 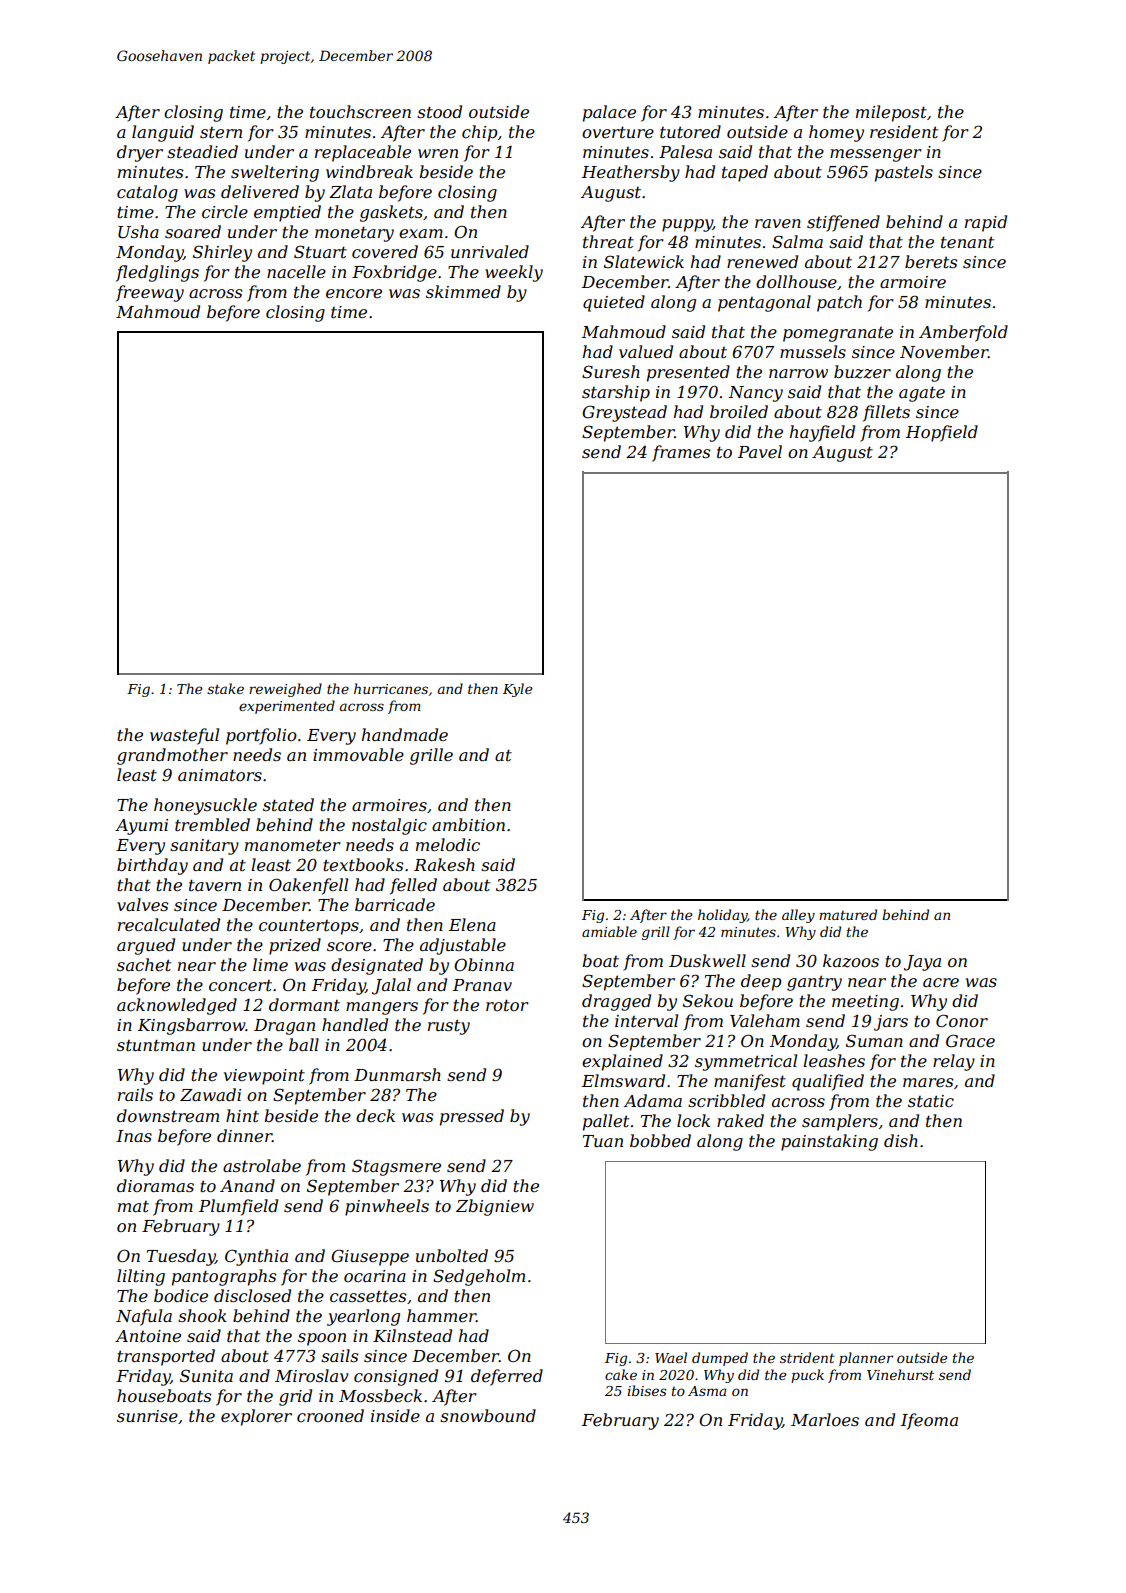 What do you see at coordinates (287, 213) in the page?
I see `emptied` at bounding box center [287, 213].
